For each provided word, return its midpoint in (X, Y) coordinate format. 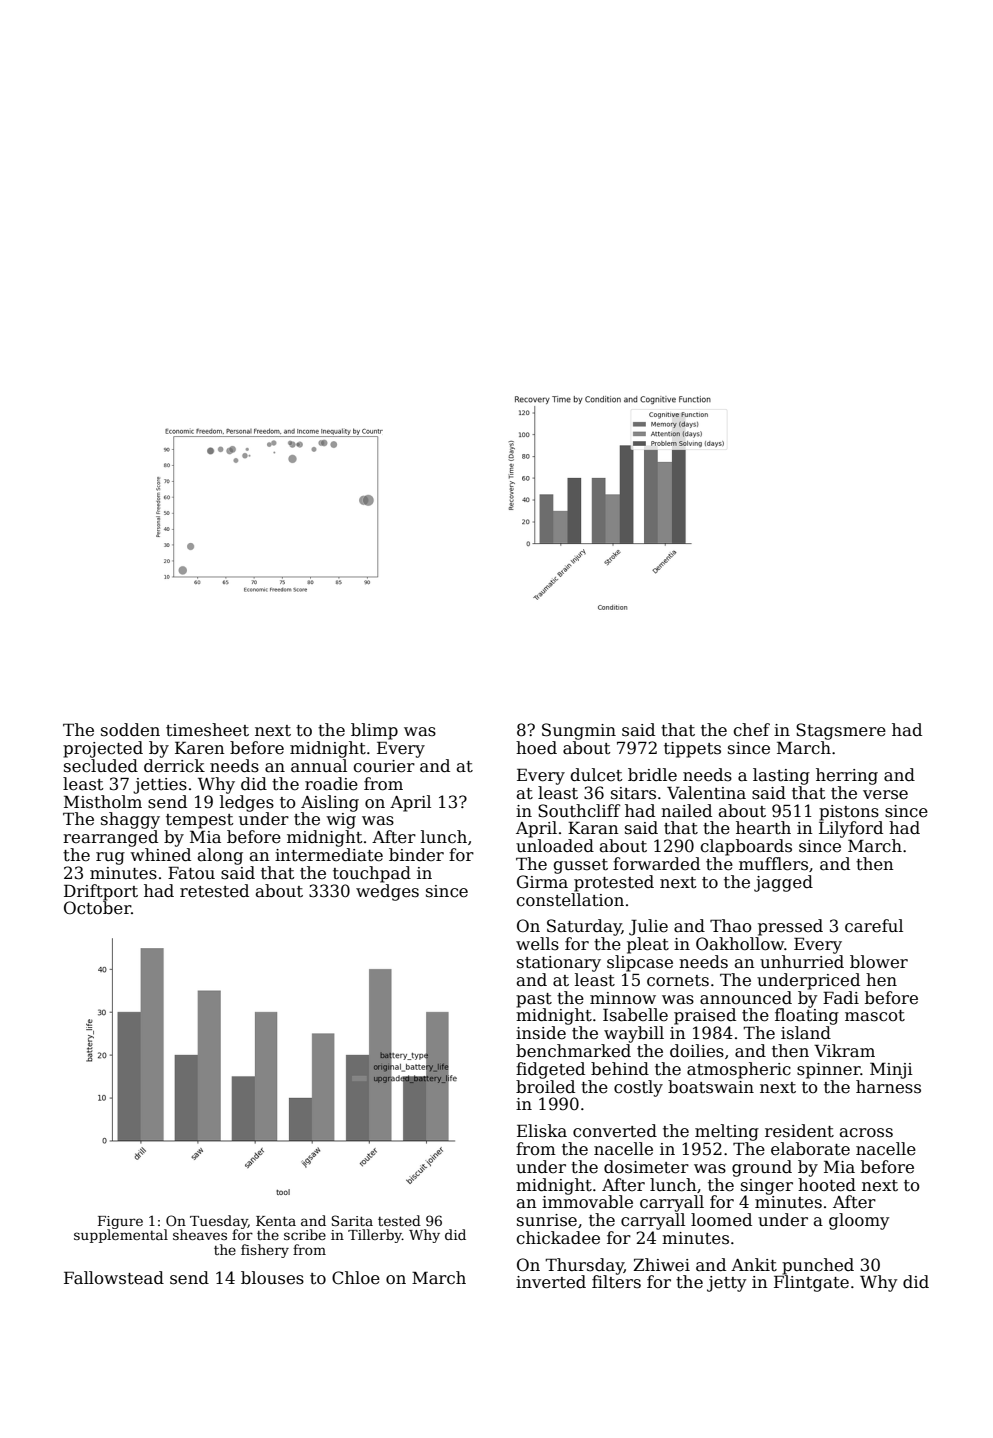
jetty (726, 1284)
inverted (551, 1282)
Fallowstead (114, 1278)
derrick (174, 766)
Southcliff (579, 811)
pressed (790, 927)
